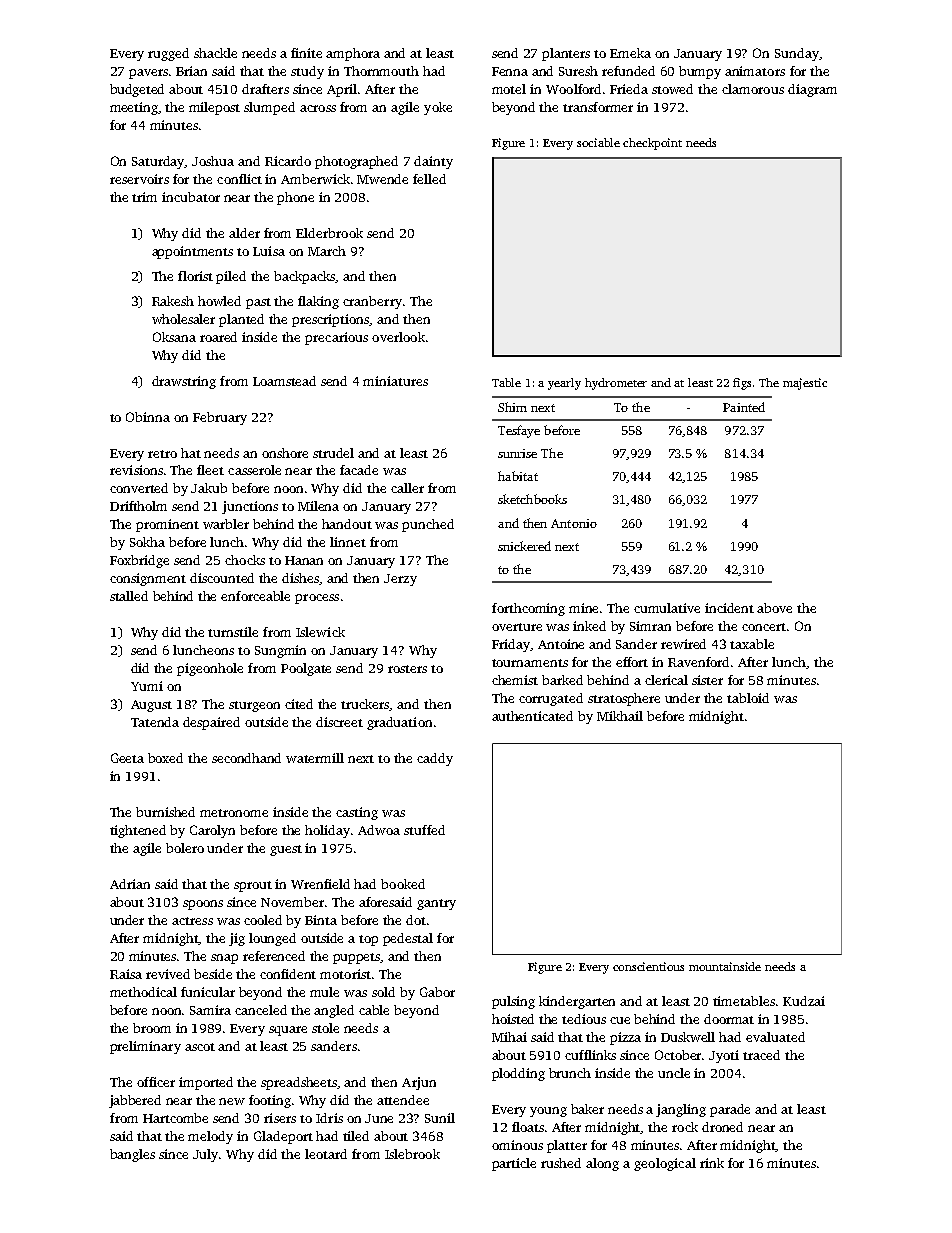 This page has height=1233, width=952. What do you see at coordinates (353, 54) in the page?
I see `amphora` at bounding box center [353, 54].
